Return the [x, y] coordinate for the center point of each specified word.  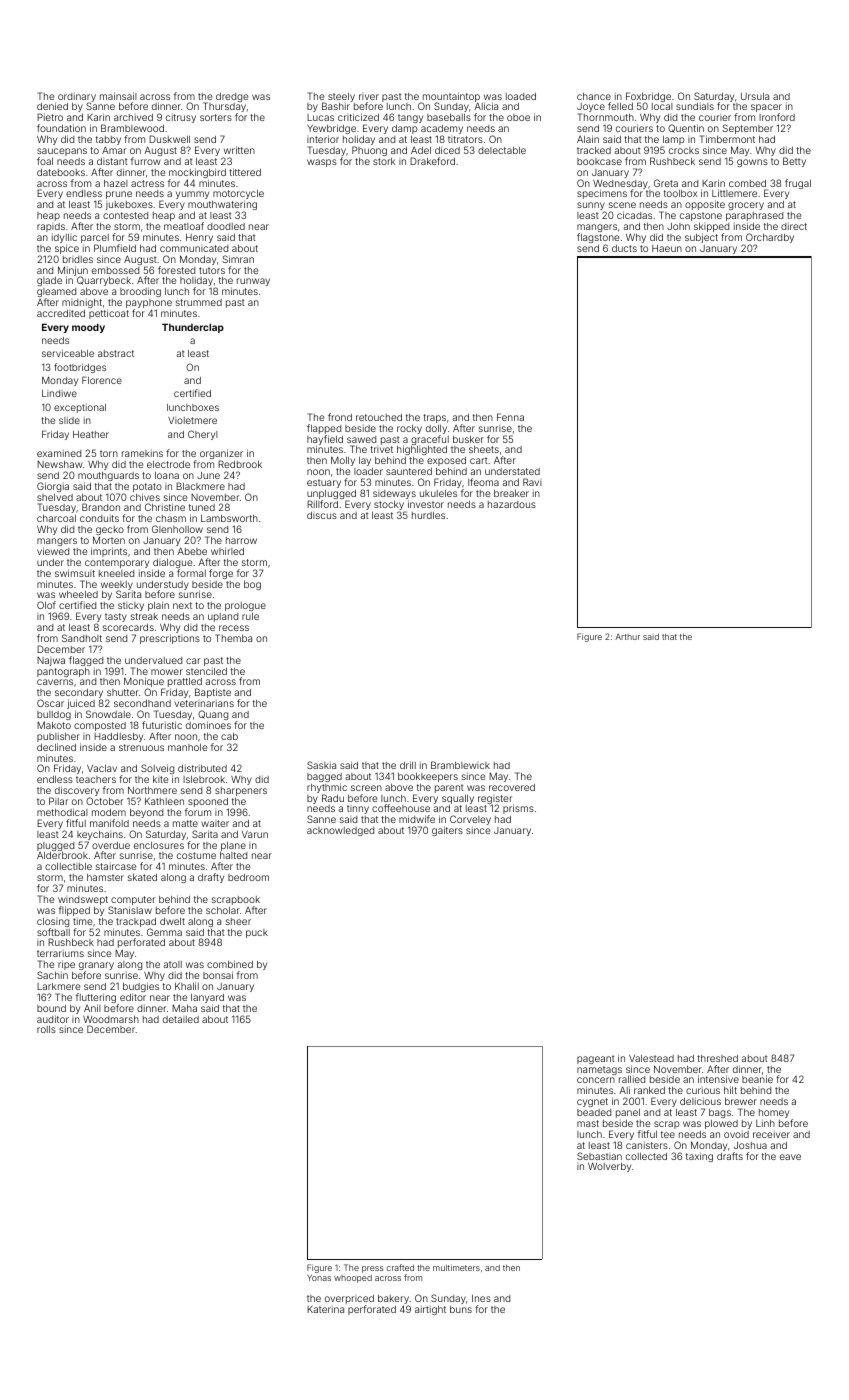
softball [53, 932]
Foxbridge [648, 97]
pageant [596, 1059]
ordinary [77, 98]
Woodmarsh [111, 1019]
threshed [717, 1058]
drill [408, 765]
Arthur [627, 637]
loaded [521, 96]
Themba [233, 638]
